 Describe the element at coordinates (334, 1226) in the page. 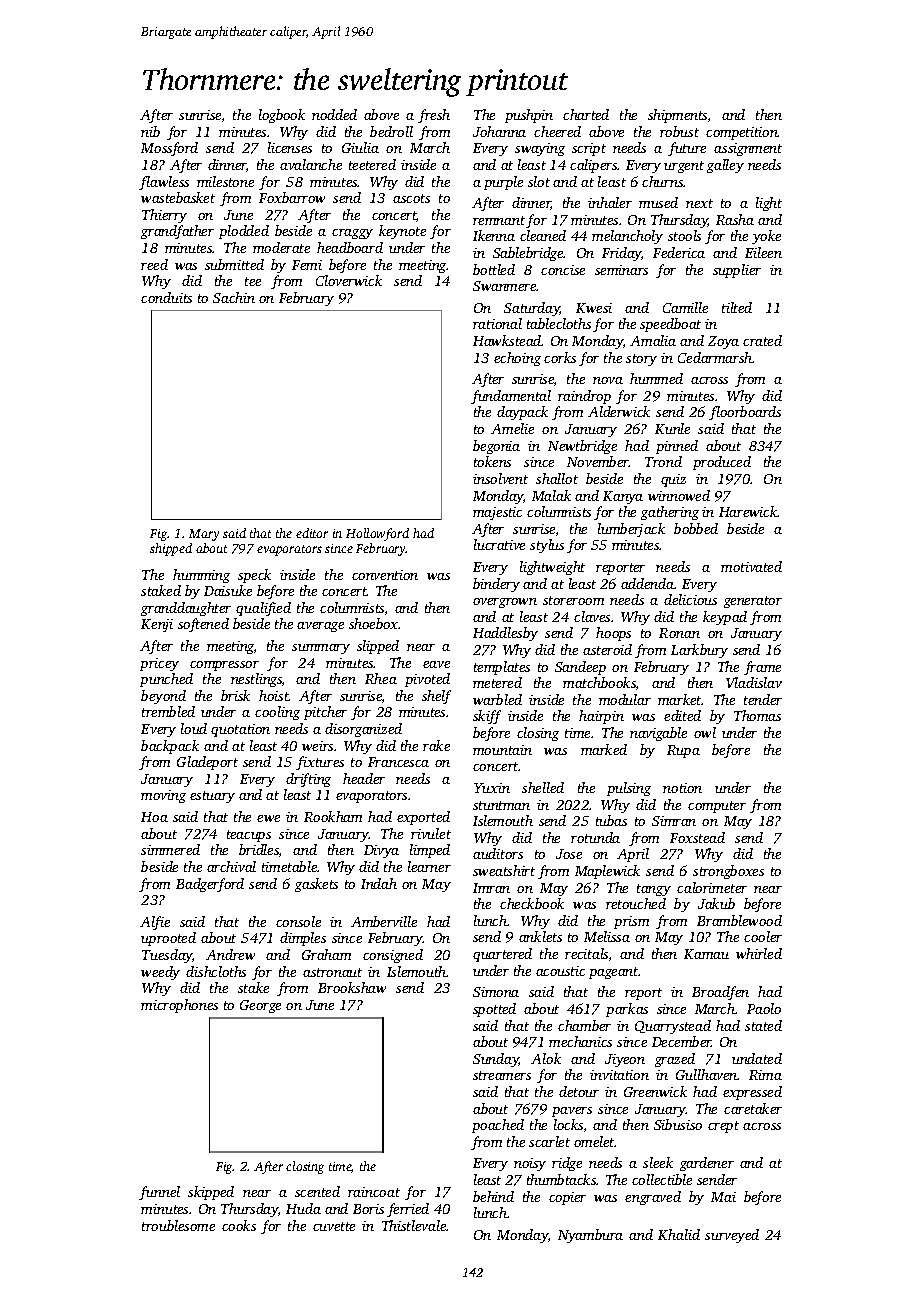

I see `cuvette` at that location.
